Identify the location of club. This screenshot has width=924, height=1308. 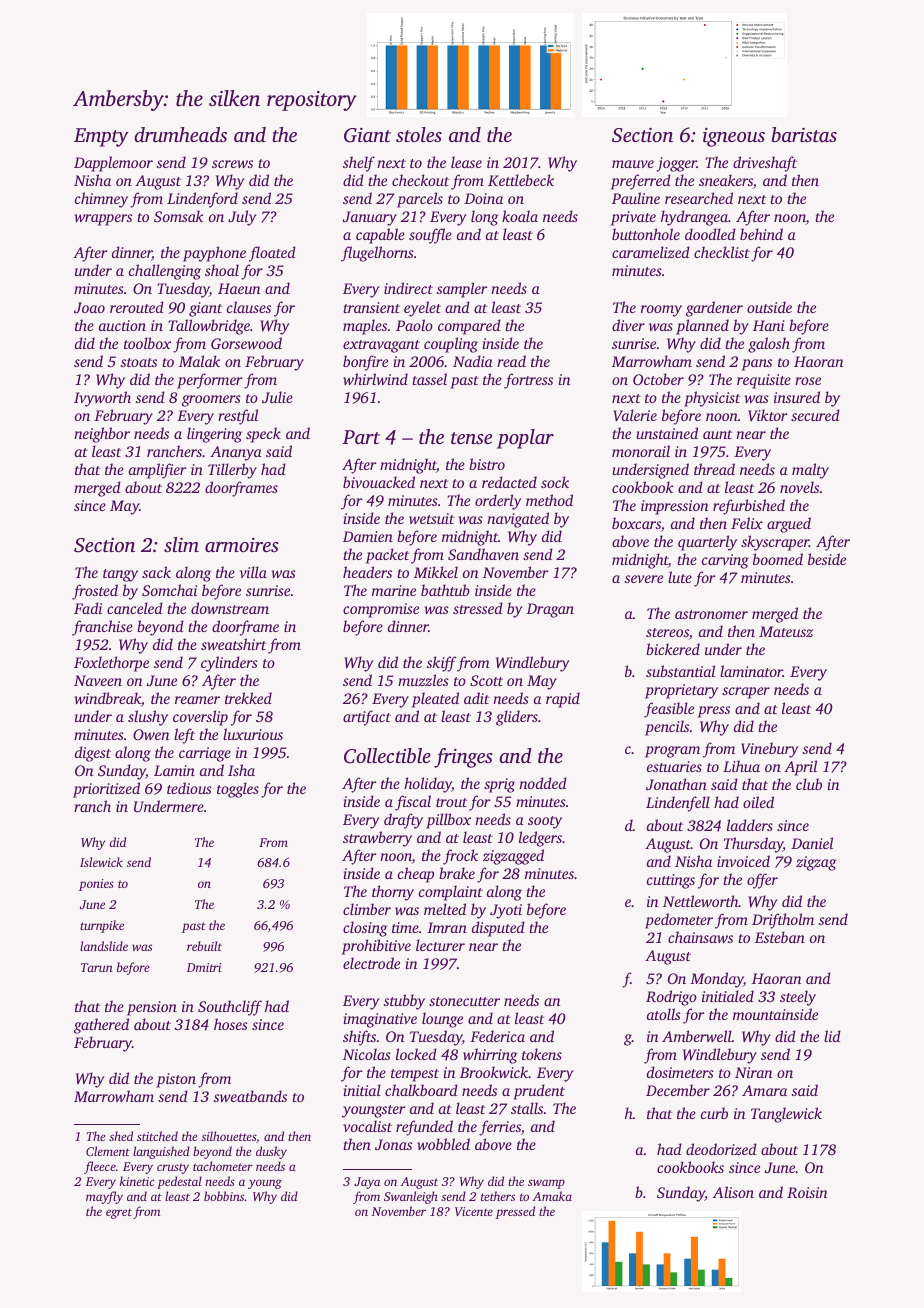
(809, 784).
